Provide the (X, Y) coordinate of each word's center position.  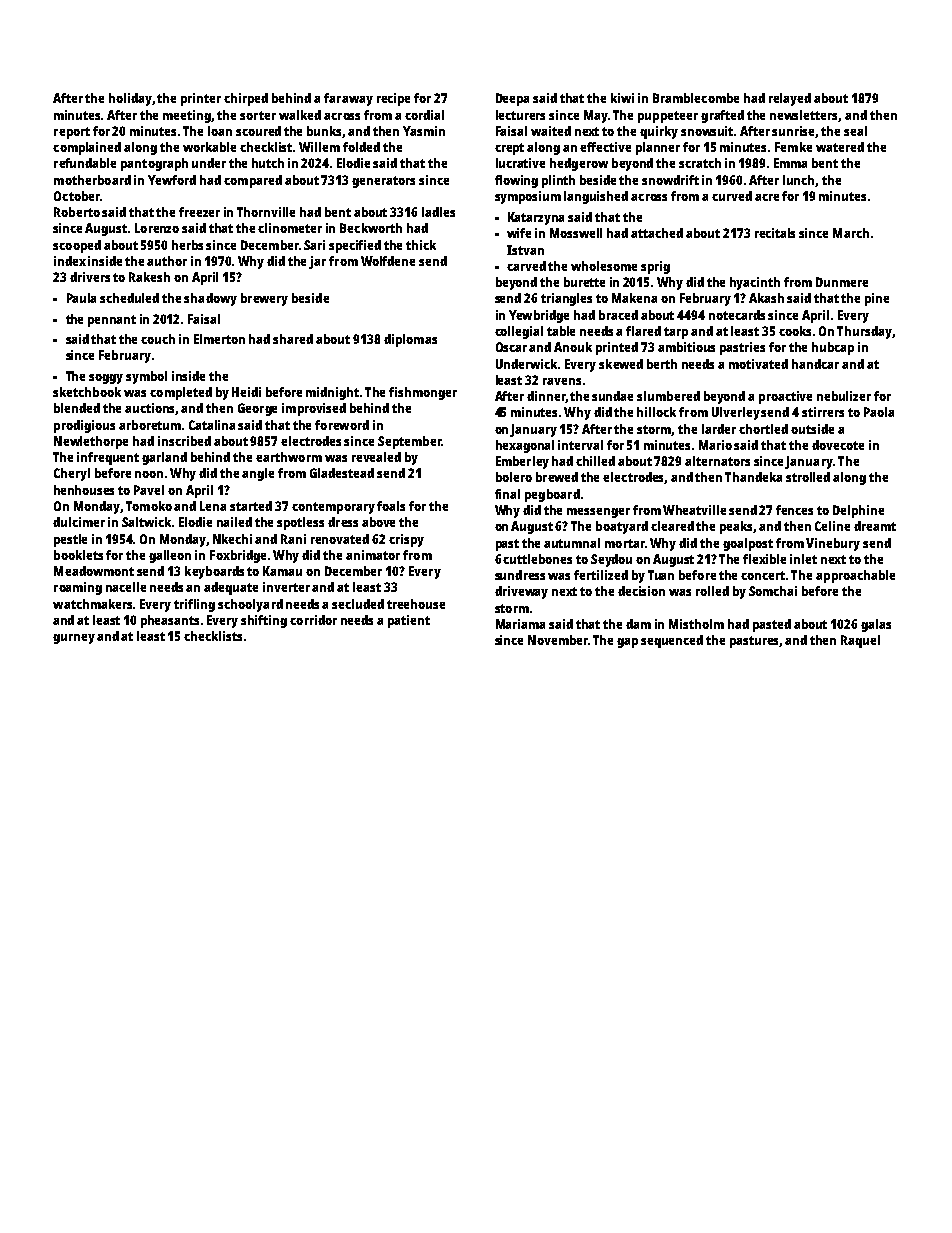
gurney (74, 639)
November (558, 640)
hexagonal (525, 446)
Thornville (266, 212)
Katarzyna (536, 218)
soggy (106, 379)
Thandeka (753, 477)
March (851, 233)
